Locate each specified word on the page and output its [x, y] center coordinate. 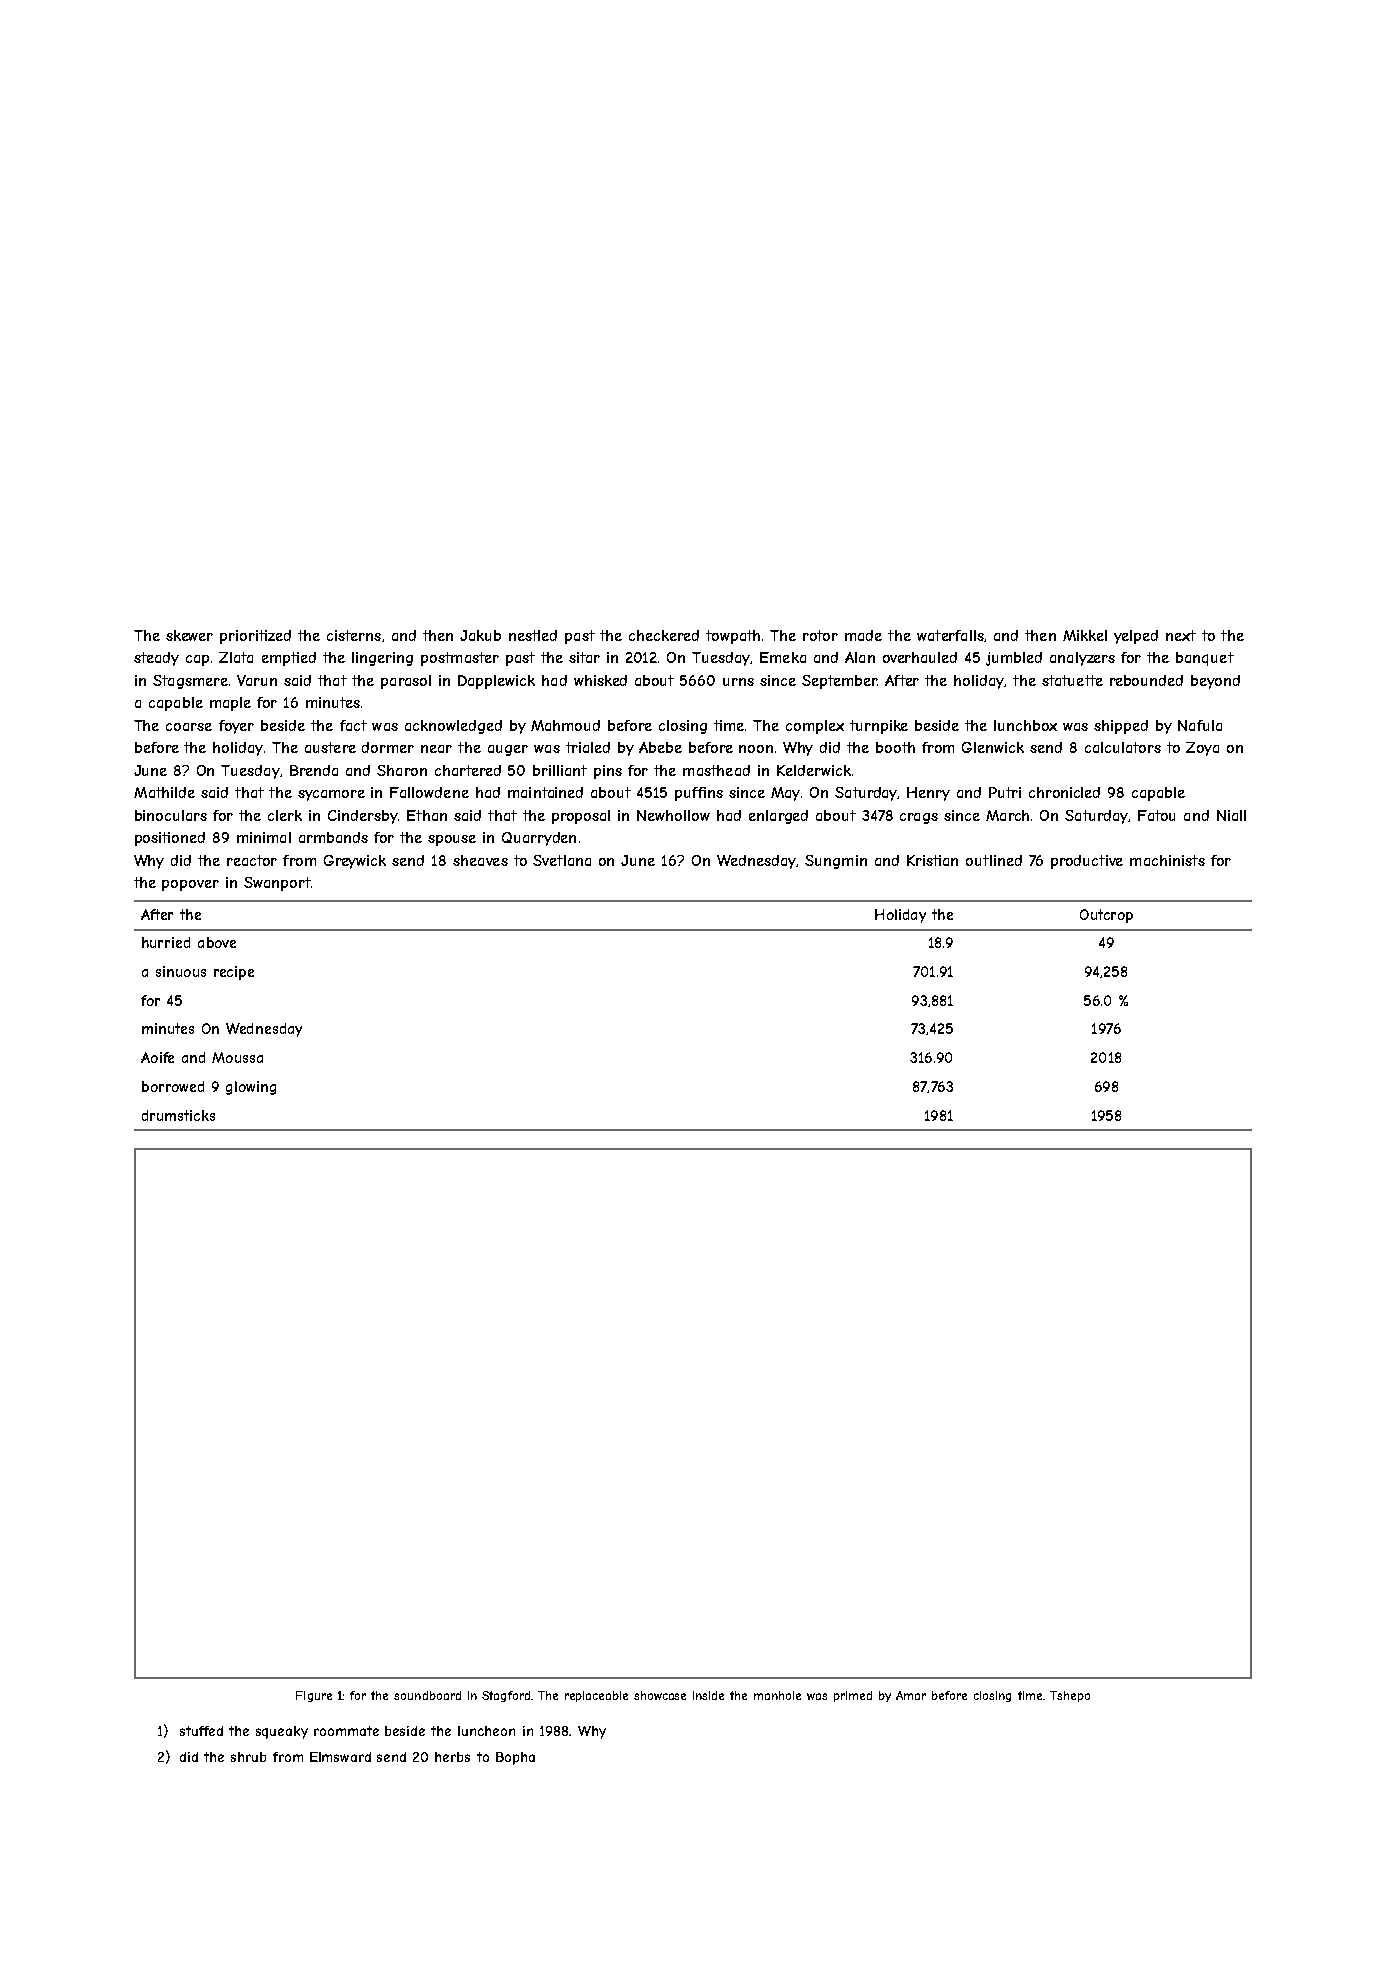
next [1181, 635]
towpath [733, 637]
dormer [388, 747]
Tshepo [1070, 1696]
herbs [452, 1757]
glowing [251, 1088]
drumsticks [178, 1115]
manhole [777, 1695]
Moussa [237, 1057]
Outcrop [1106, 916]
